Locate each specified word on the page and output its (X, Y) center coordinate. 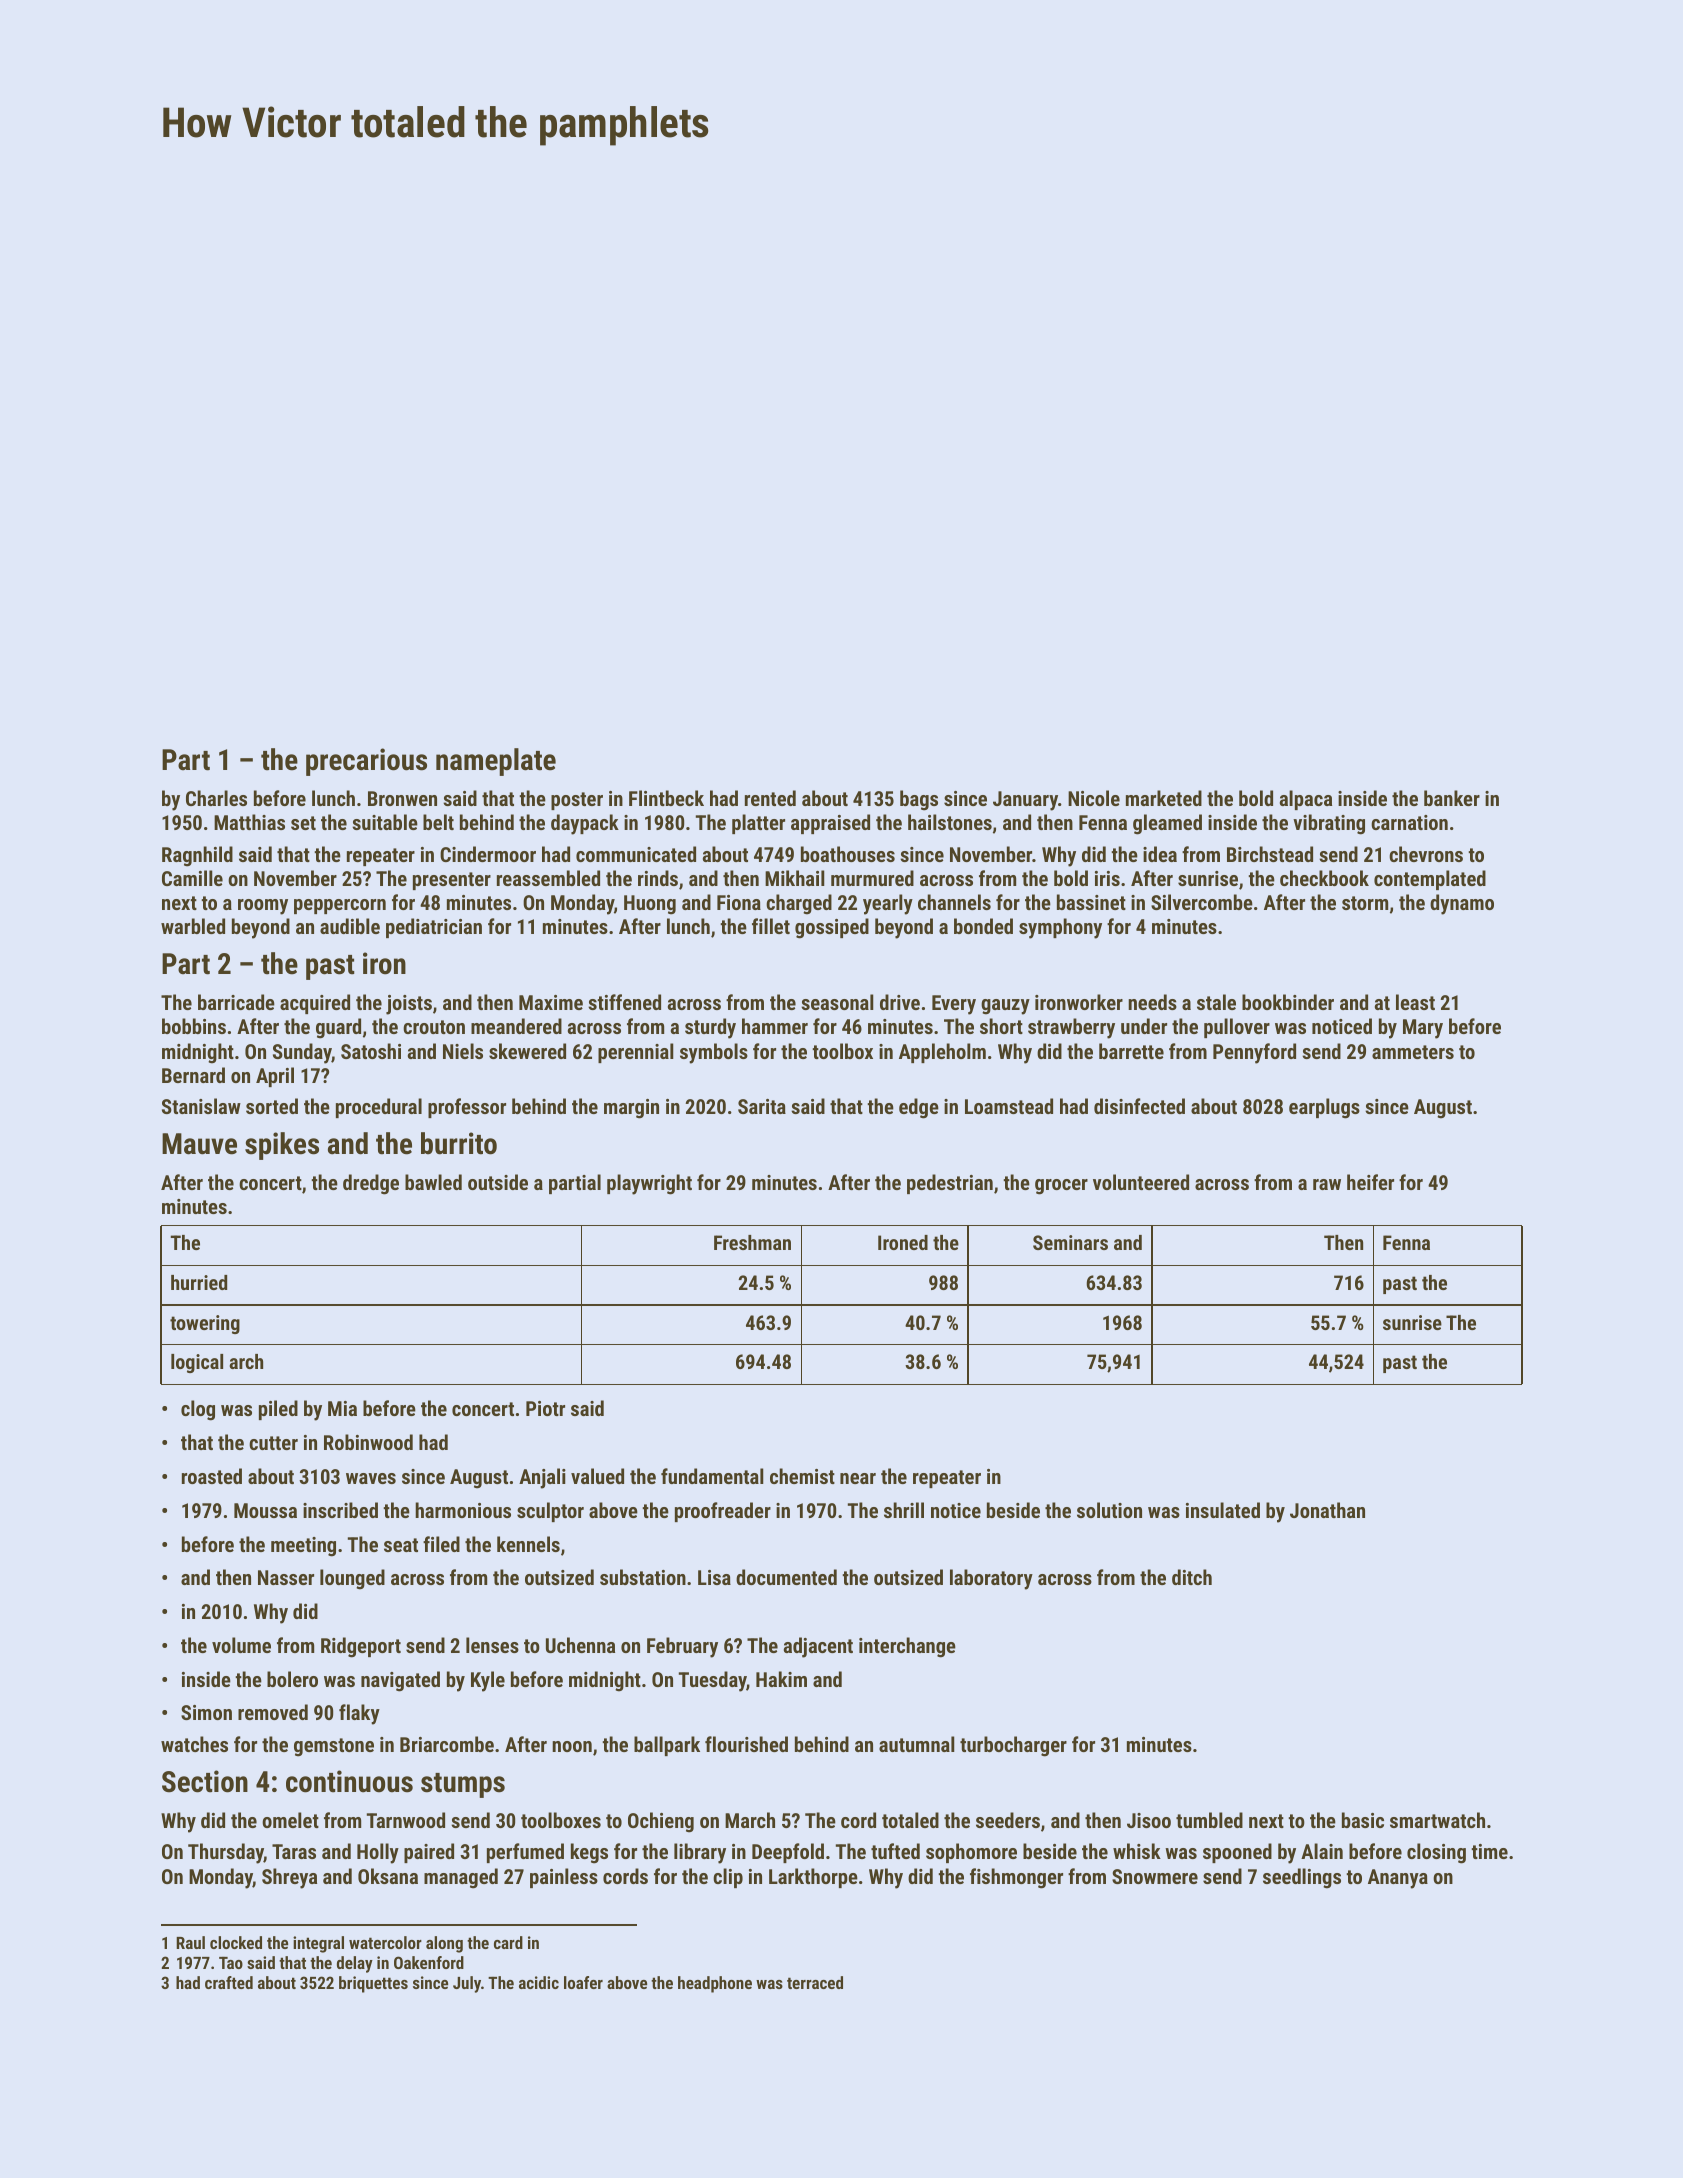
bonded (983, 926)
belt (438, 822)
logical (197, 1363)
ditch (1192, 1577)
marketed (1164, 798)
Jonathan (1327, 1510)
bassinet (1091, 902)
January (1025, 801)
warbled (193, 926)
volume (241, 1645)
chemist (802, 1476)
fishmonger (1016, 1878)
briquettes (373, 1984)
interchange (907, 1647)
